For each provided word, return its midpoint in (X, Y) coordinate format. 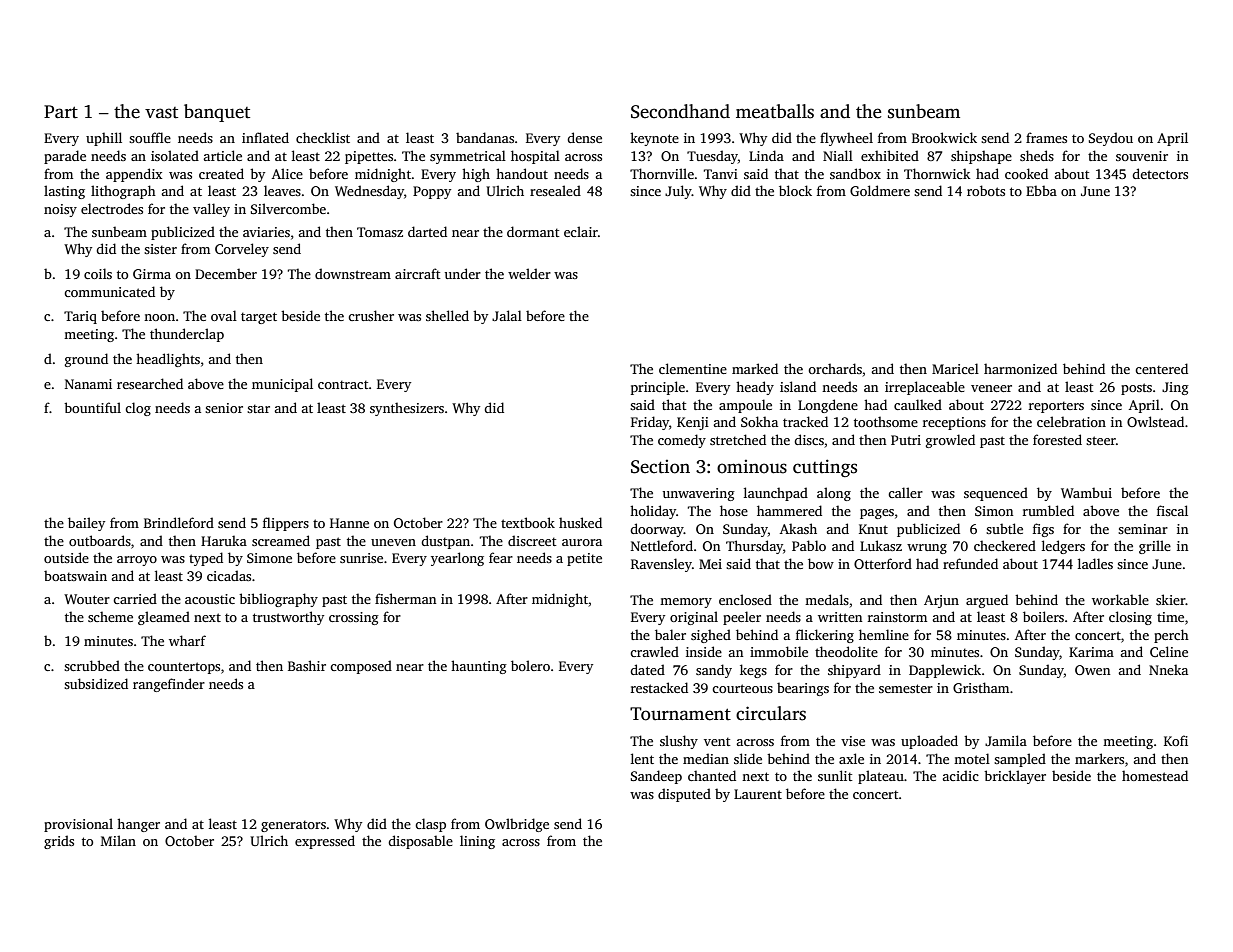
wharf (187, 640)
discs (809, 439)
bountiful (92, 407)
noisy (60, 210)
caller (905, 492)
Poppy (432, 192)
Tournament (680, 714)
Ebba (1041, 190)
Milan (118, 840)
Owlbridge (517, 825)
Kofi (1176, 740)
